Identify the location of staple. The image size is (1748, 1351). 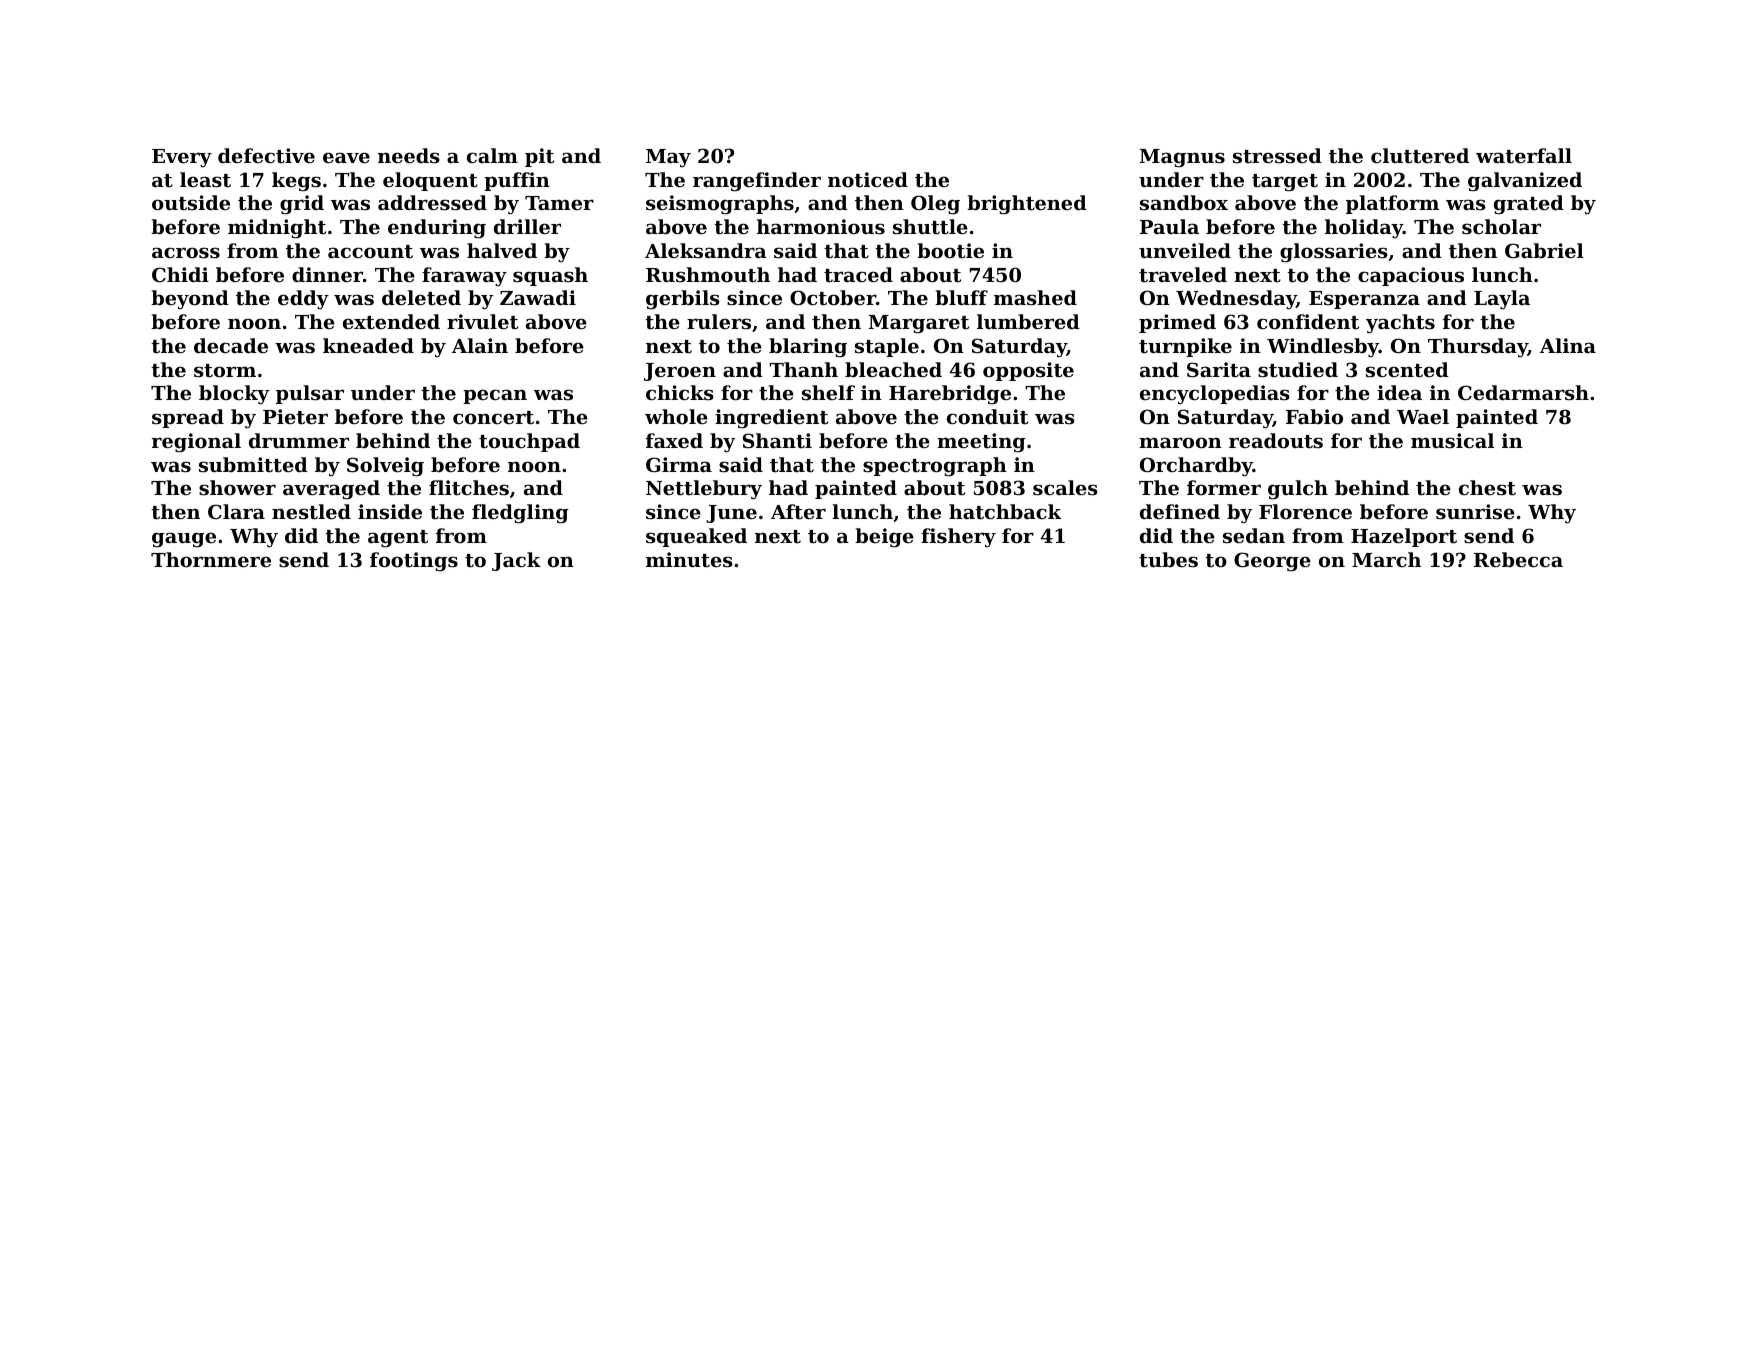
(887, 347).
